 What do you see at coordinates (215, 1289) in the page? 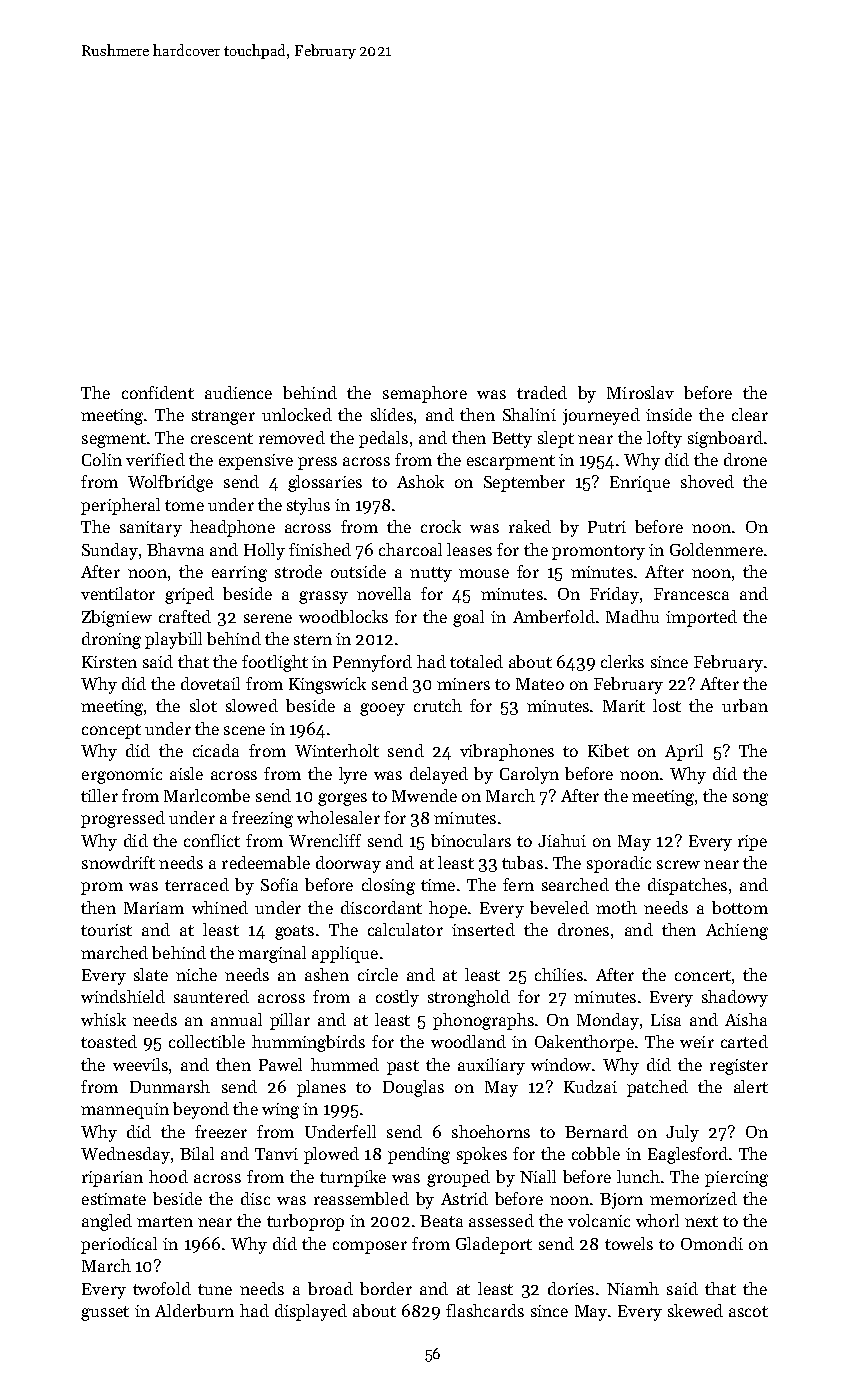
I see `tune` at bounding box center [215, 1289].
